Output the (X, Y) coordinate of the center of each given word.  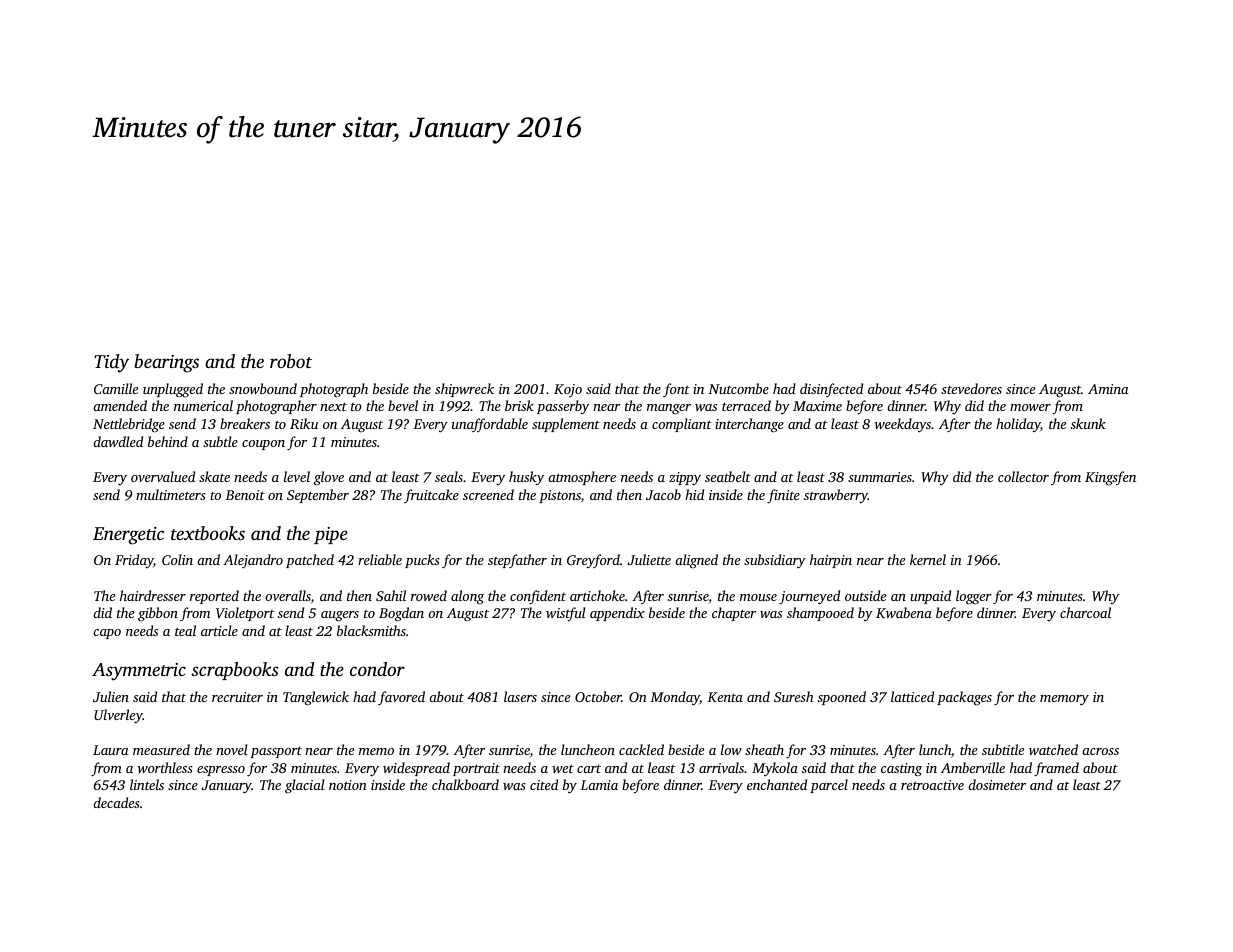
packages (964, 698)
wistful (566, 614)
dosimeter (997, 784)
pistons (560, 496)
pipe (331, 535)
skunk (1088, 423)
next (333, 406)
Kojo (568, 390)
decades (116, 802)
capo (107, 634)
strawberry (836, 496)
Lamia (599, 785)
